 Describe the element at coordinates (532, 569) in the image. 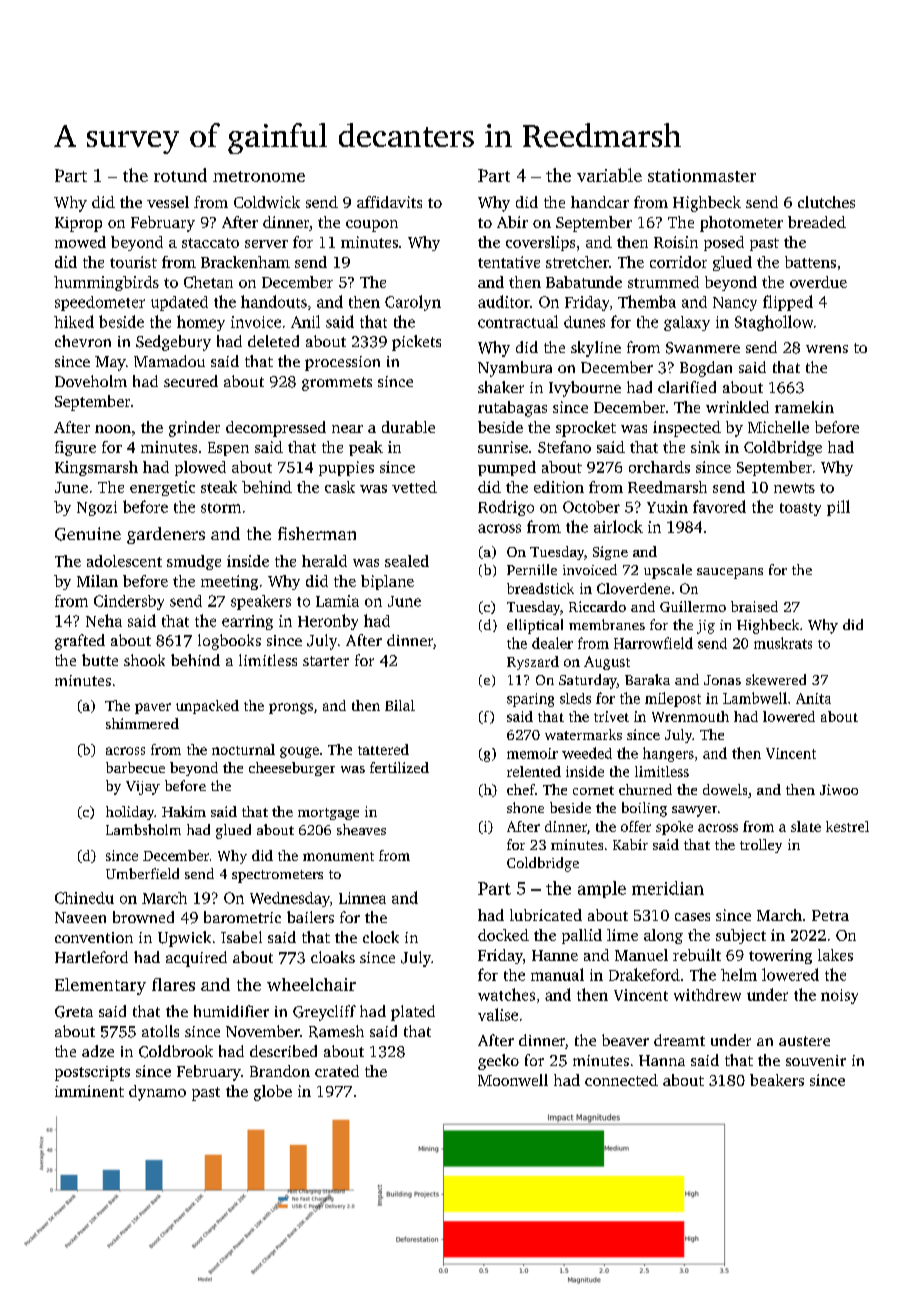

I see `Pernille` at that location.
